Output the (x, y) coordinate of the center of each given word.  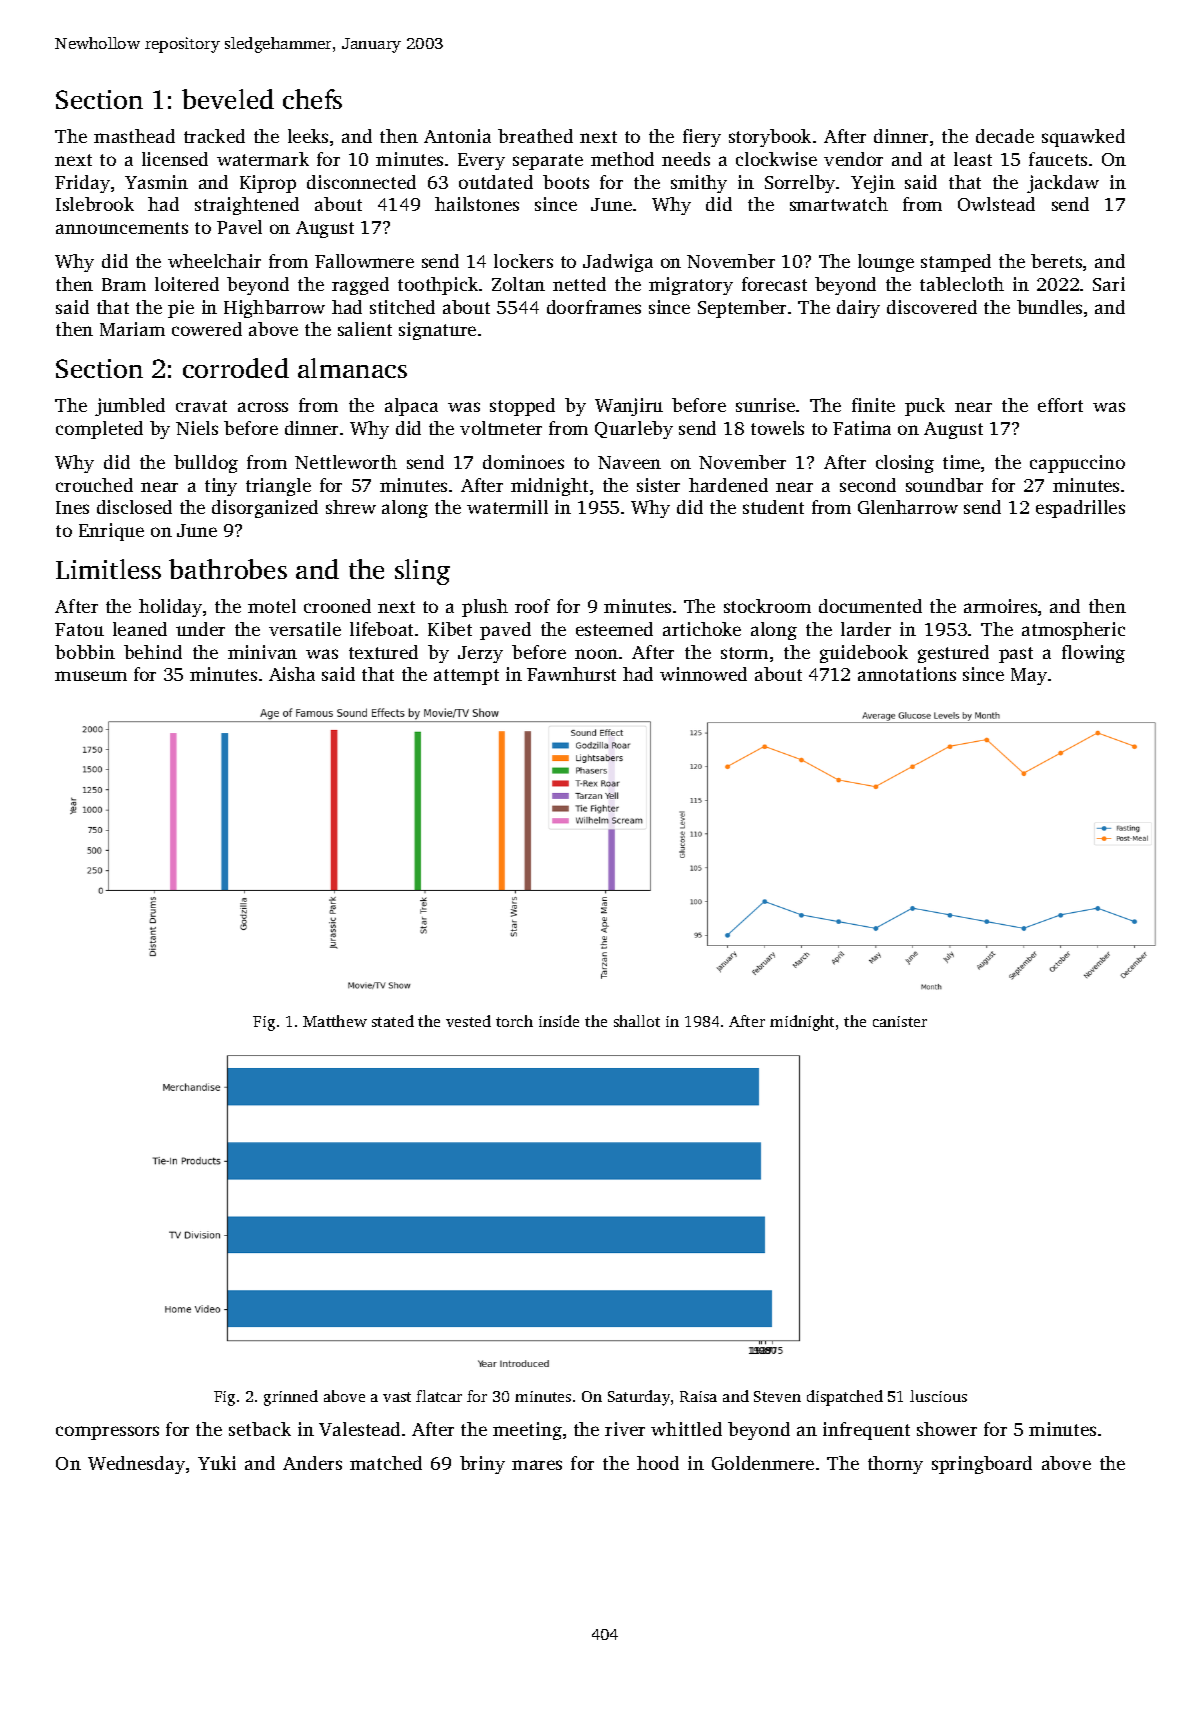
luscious (938, 1396)
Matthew (335, 1021)
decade (1005, 136)
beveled (228, 99)
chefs (312, 99)
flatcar (439, 1396)
